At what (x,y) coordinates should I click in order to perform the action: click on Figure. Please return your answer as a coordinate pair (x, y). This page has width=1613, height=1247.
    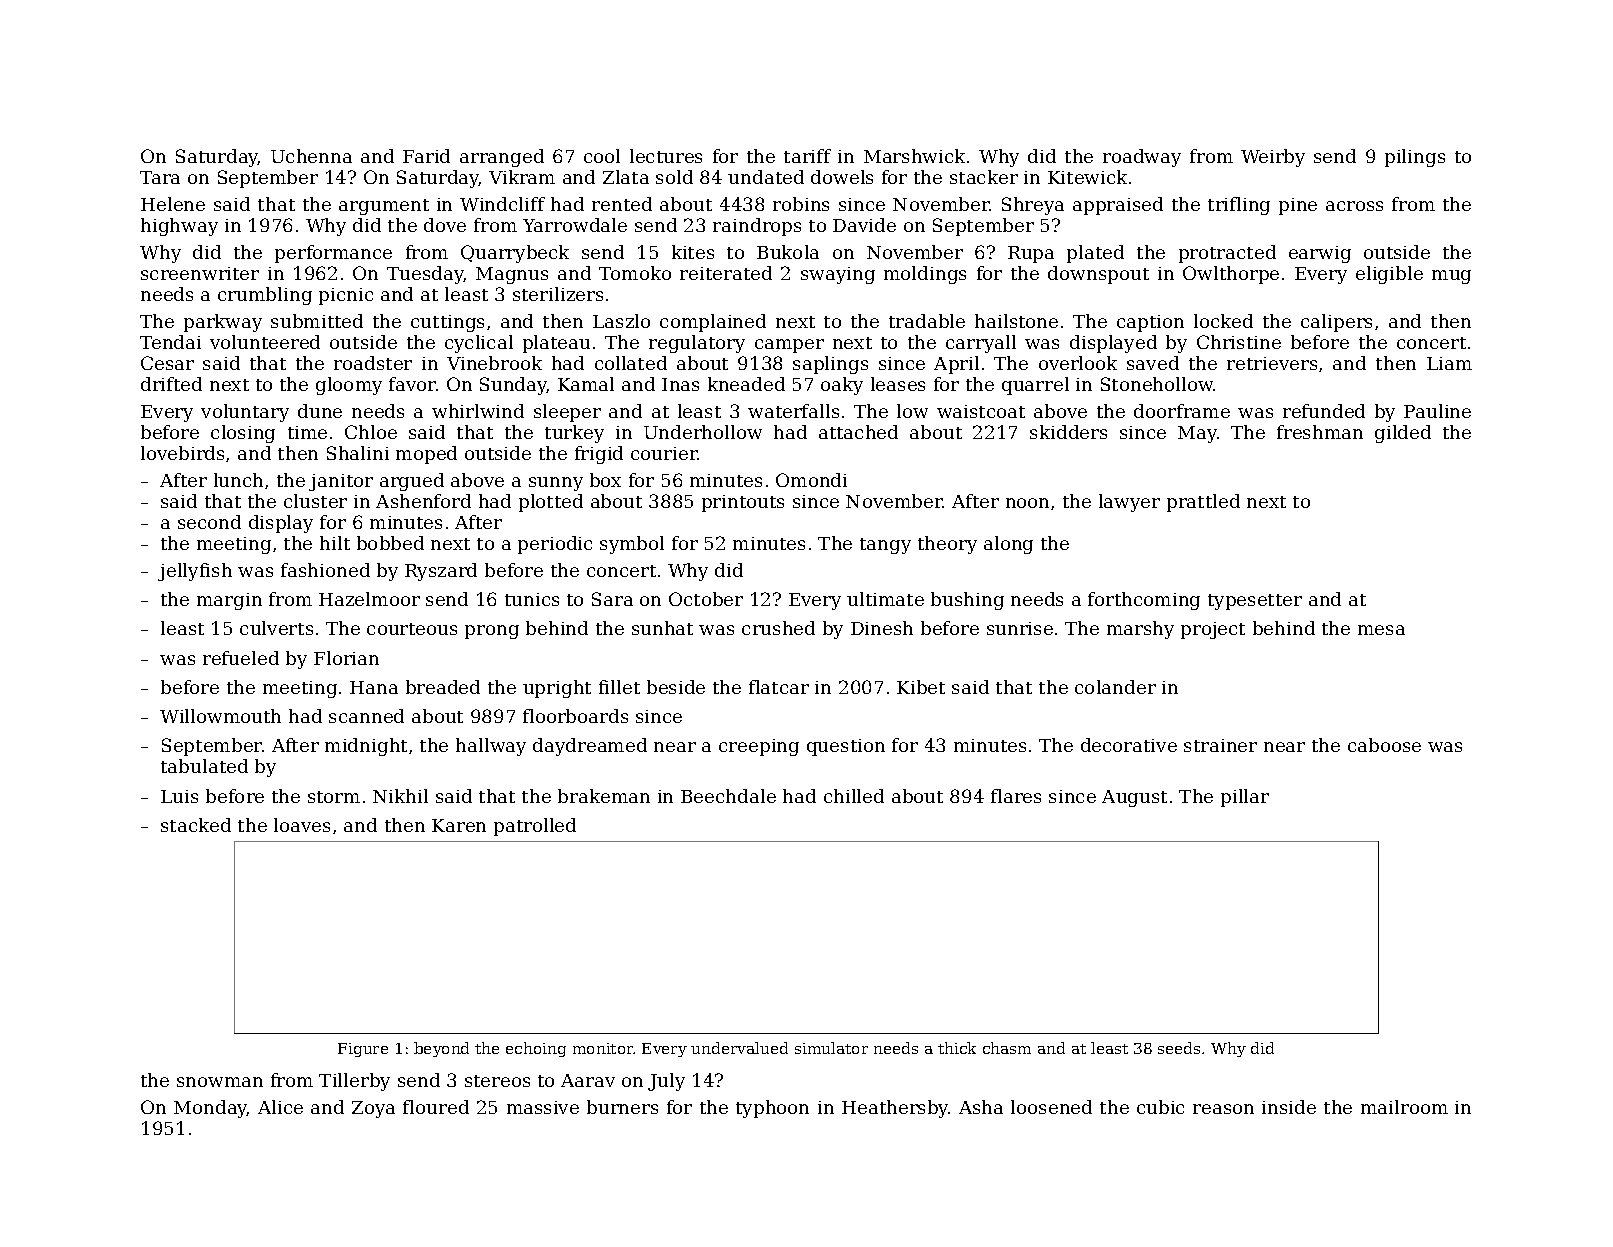
    Looking at the image, I should click on (363, 1050).
